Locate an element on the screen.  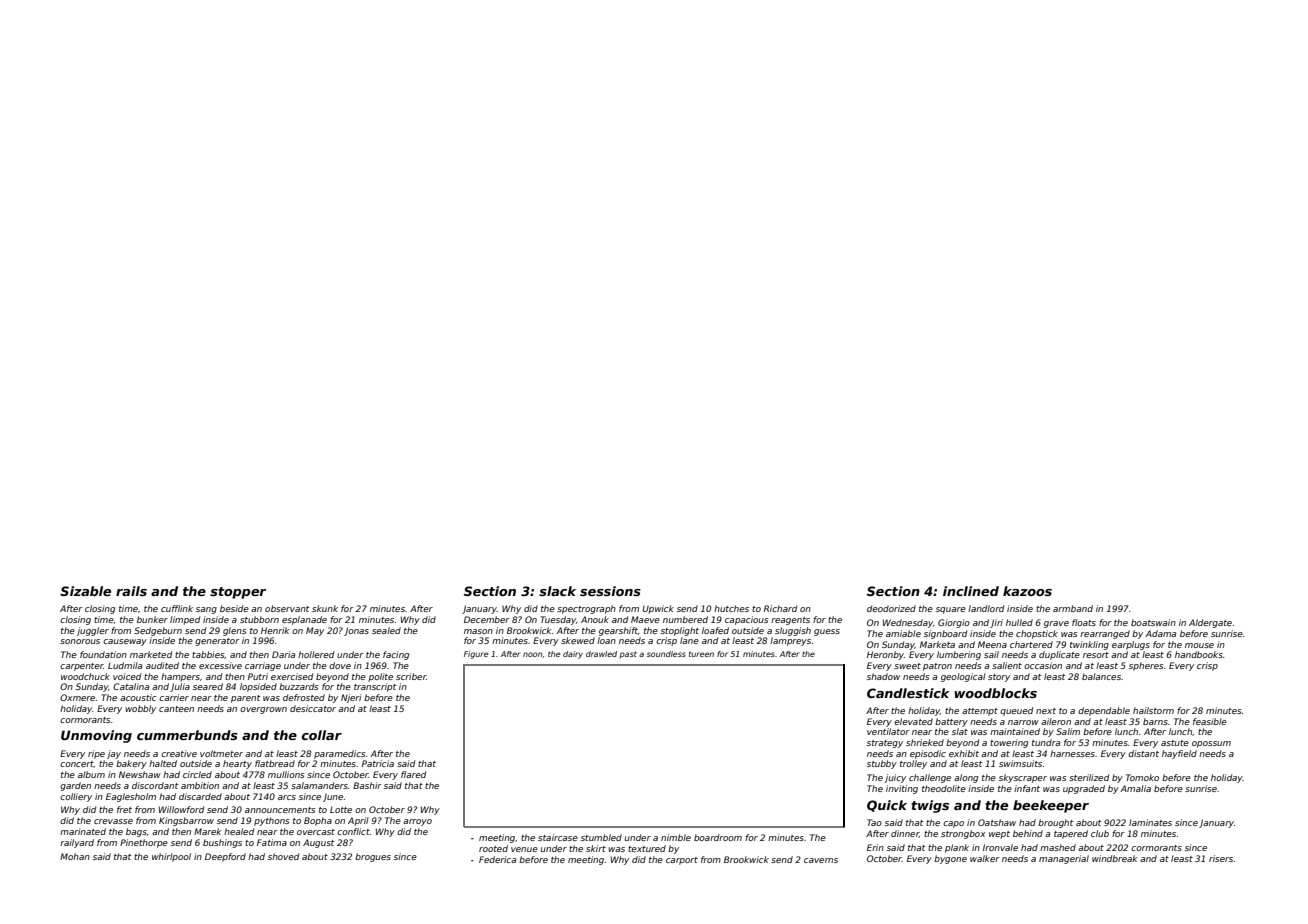
Mohan is located at coordinates (75, 856).
